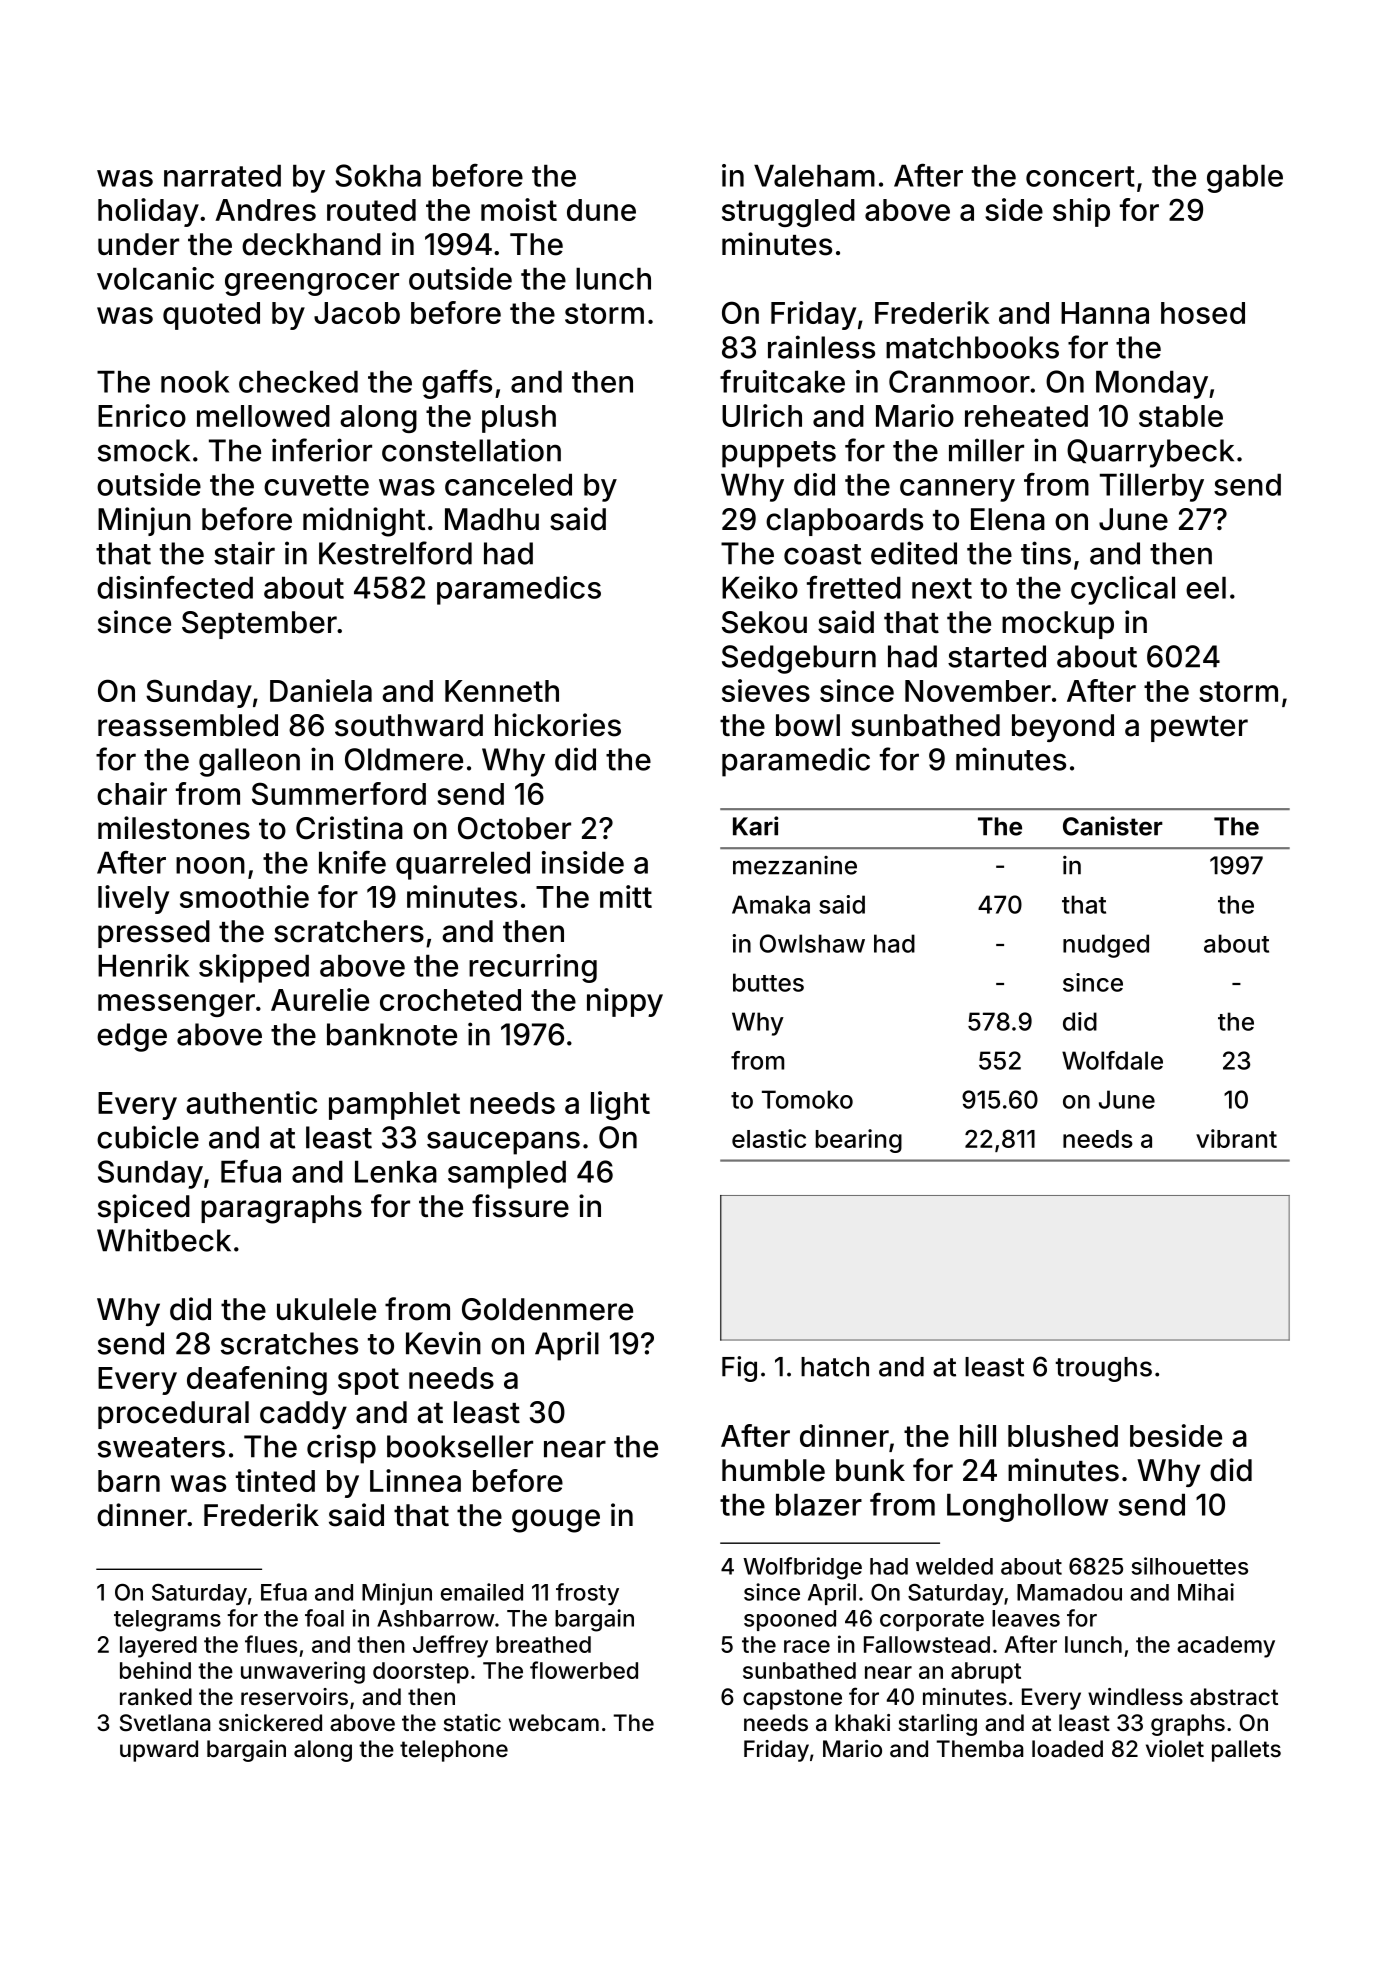 The image size is (1386, 1969). What do you see at coordinates (167, 1621) in the image?
I see `telegrams` at bounding box center [167, 1621].
